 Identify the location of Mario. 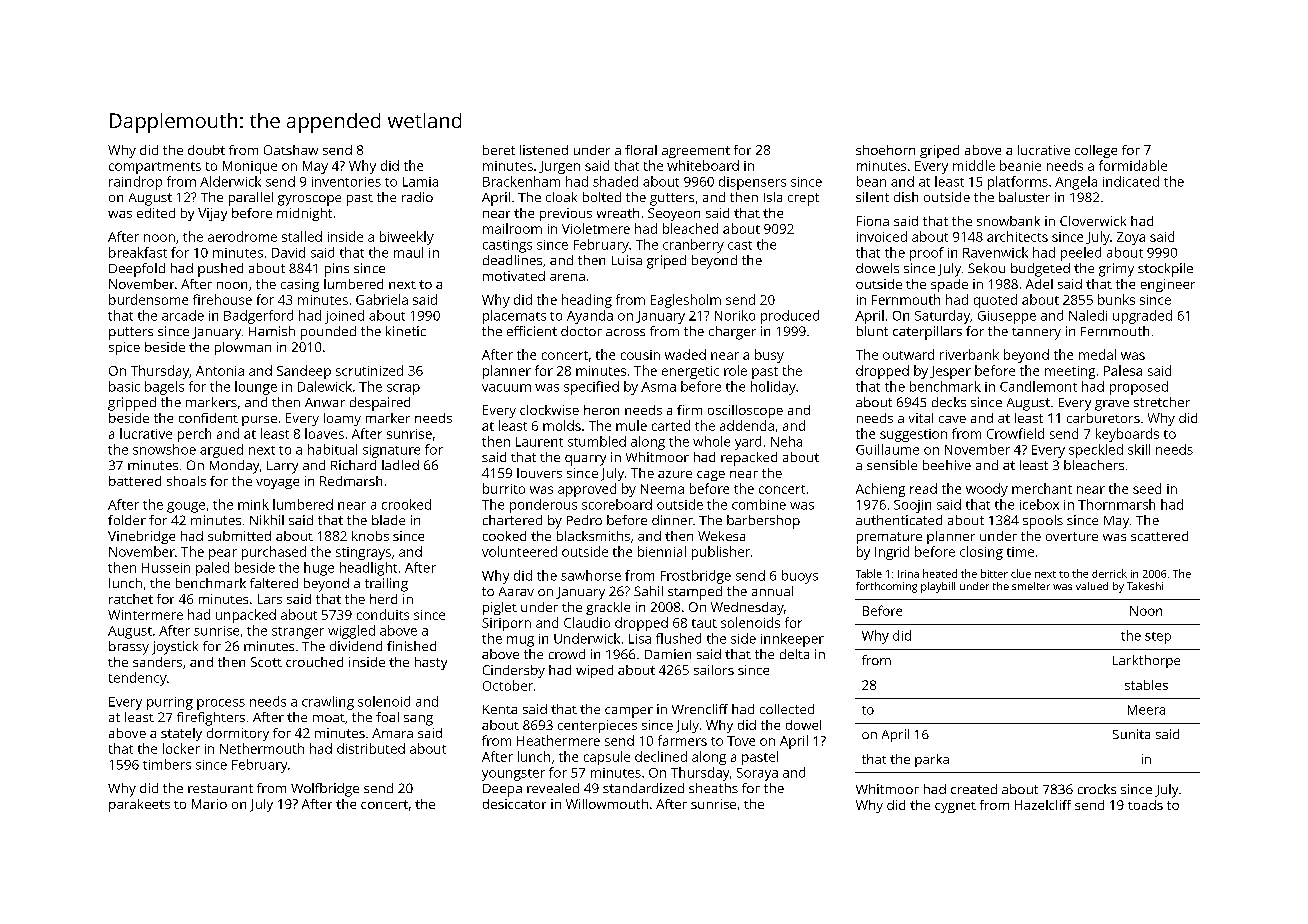
(209, 804).
